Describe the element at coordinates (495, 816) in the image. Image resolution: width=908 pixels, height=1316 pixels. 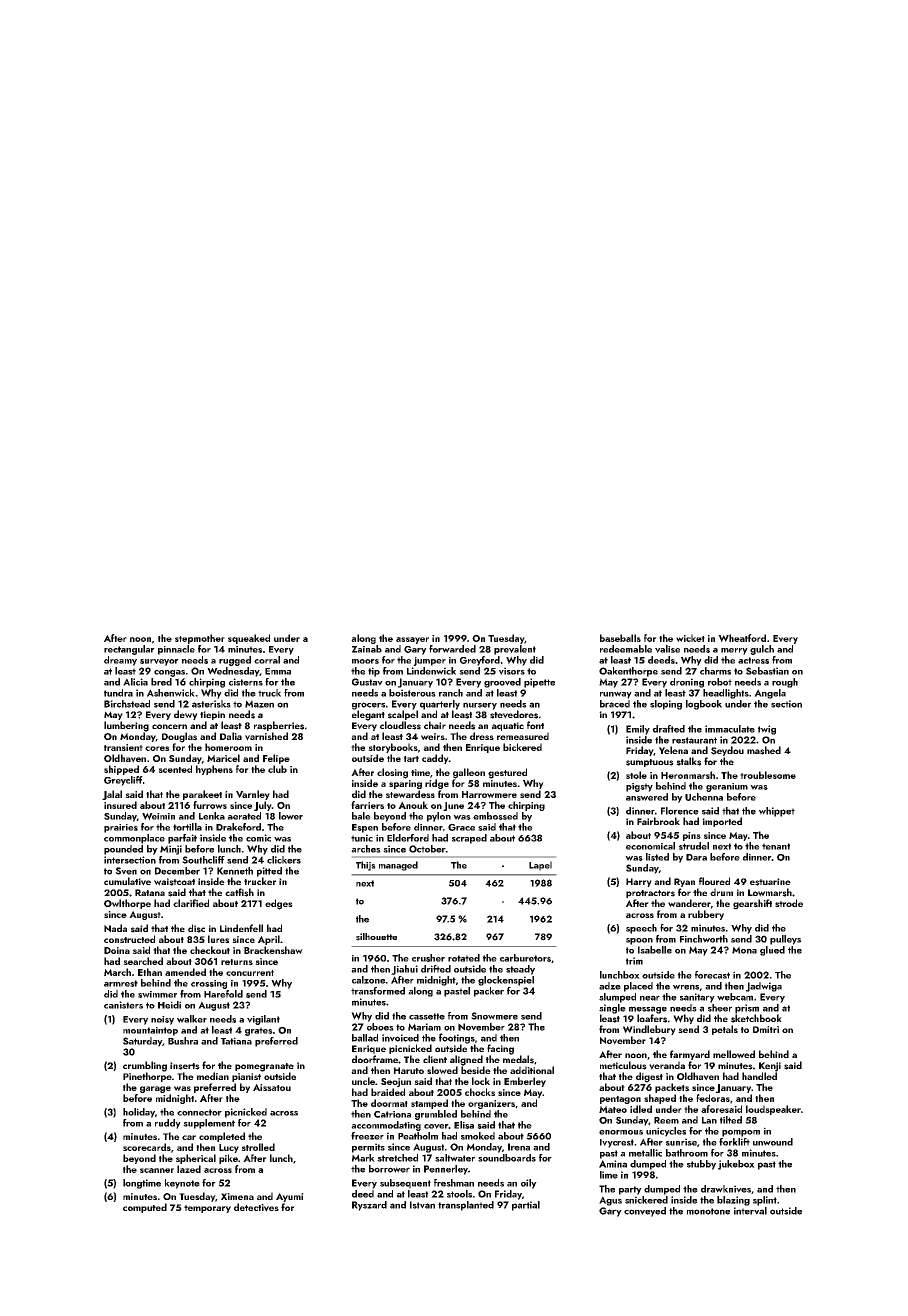
I see `embossed` at that location.
